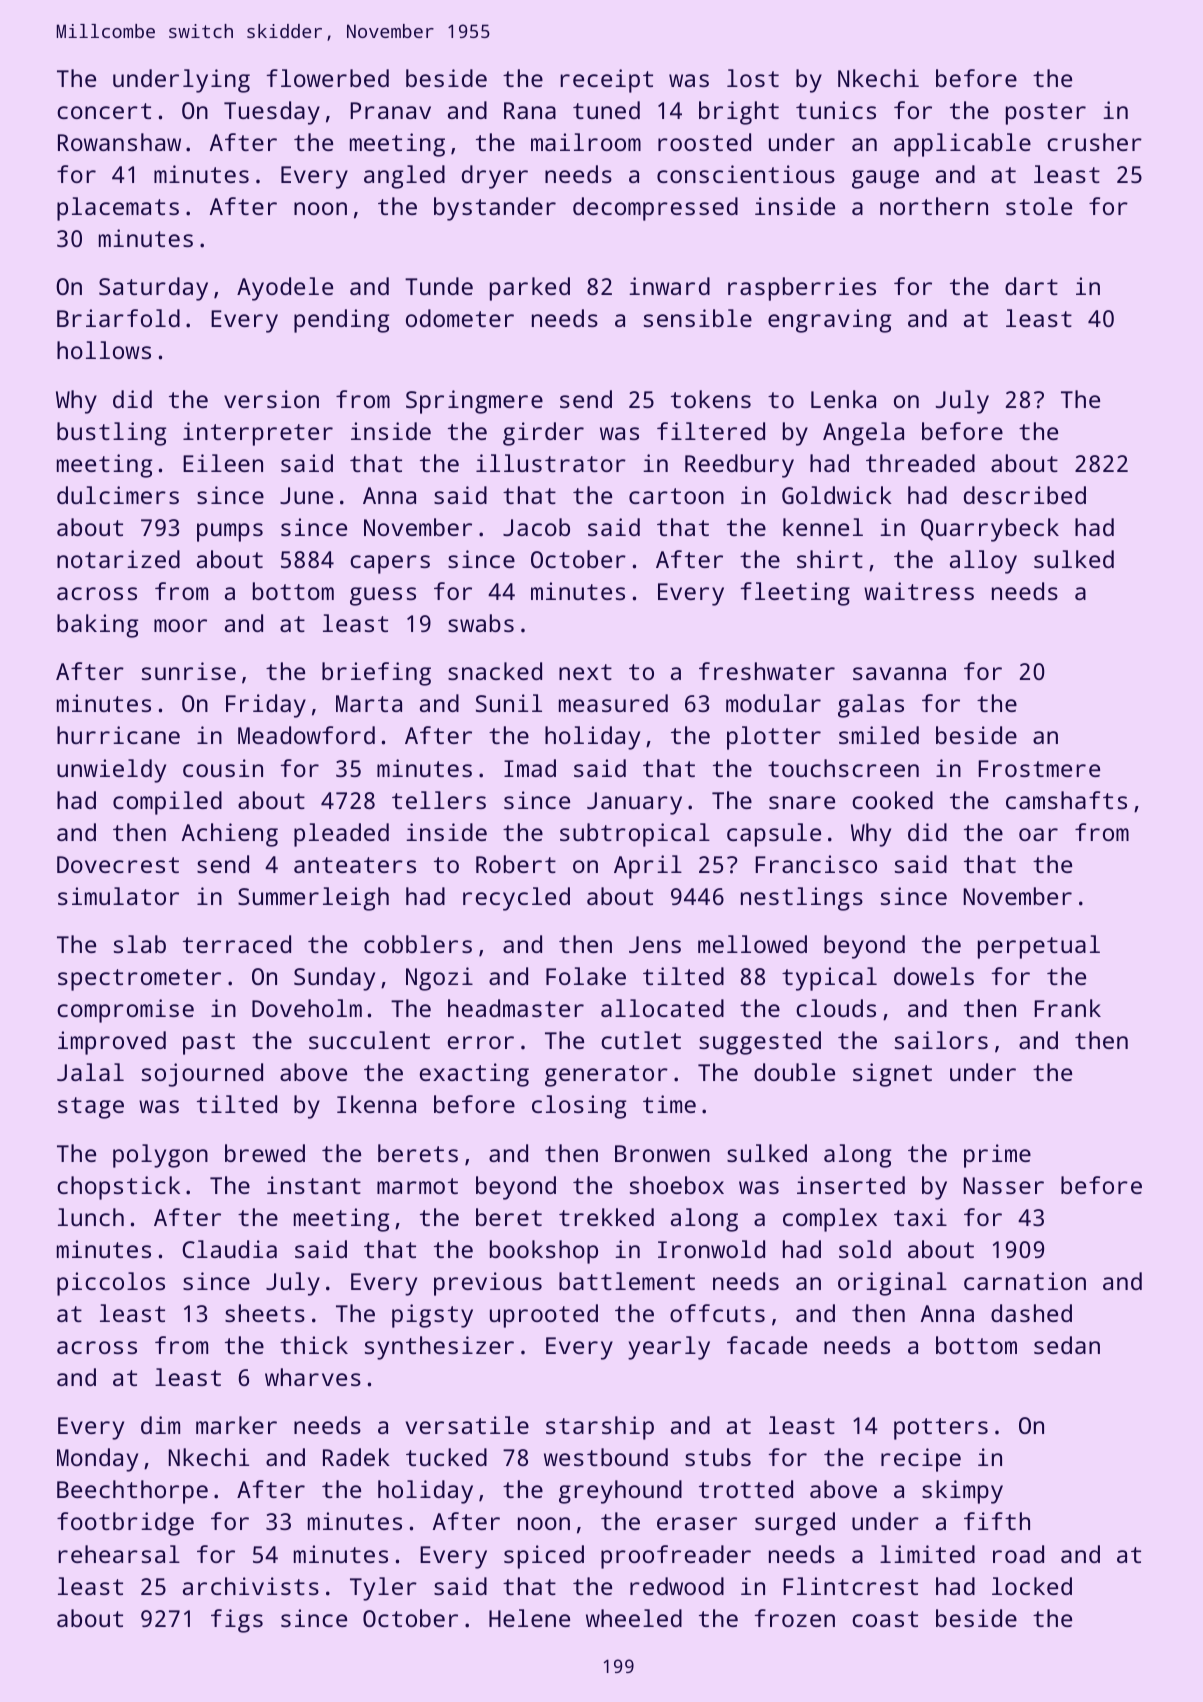 The width and height of the screenshot is (1203, 1702). What do you see at coordinates (529, 1618) in the screenshot?
I see `Helene` at bounding box center [529, 1618].
